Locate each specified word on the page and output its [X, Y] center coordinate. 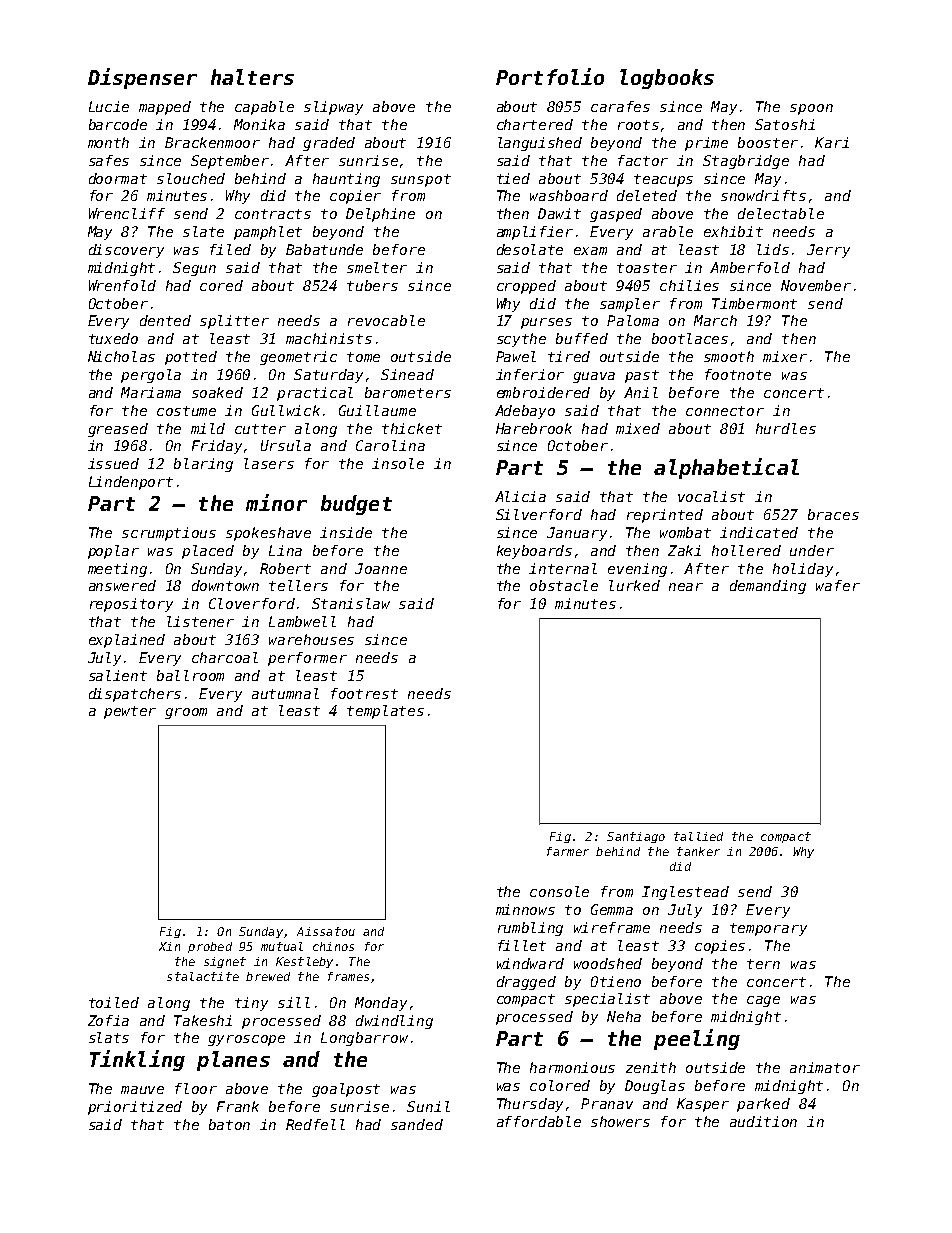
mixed [638, 428]
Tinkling [137, 1060]
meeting [117, 570]
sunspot [421, 180]
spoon [811, 109]
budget [356, 505]
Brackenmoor [212, 142]
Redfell [315, 1124]
